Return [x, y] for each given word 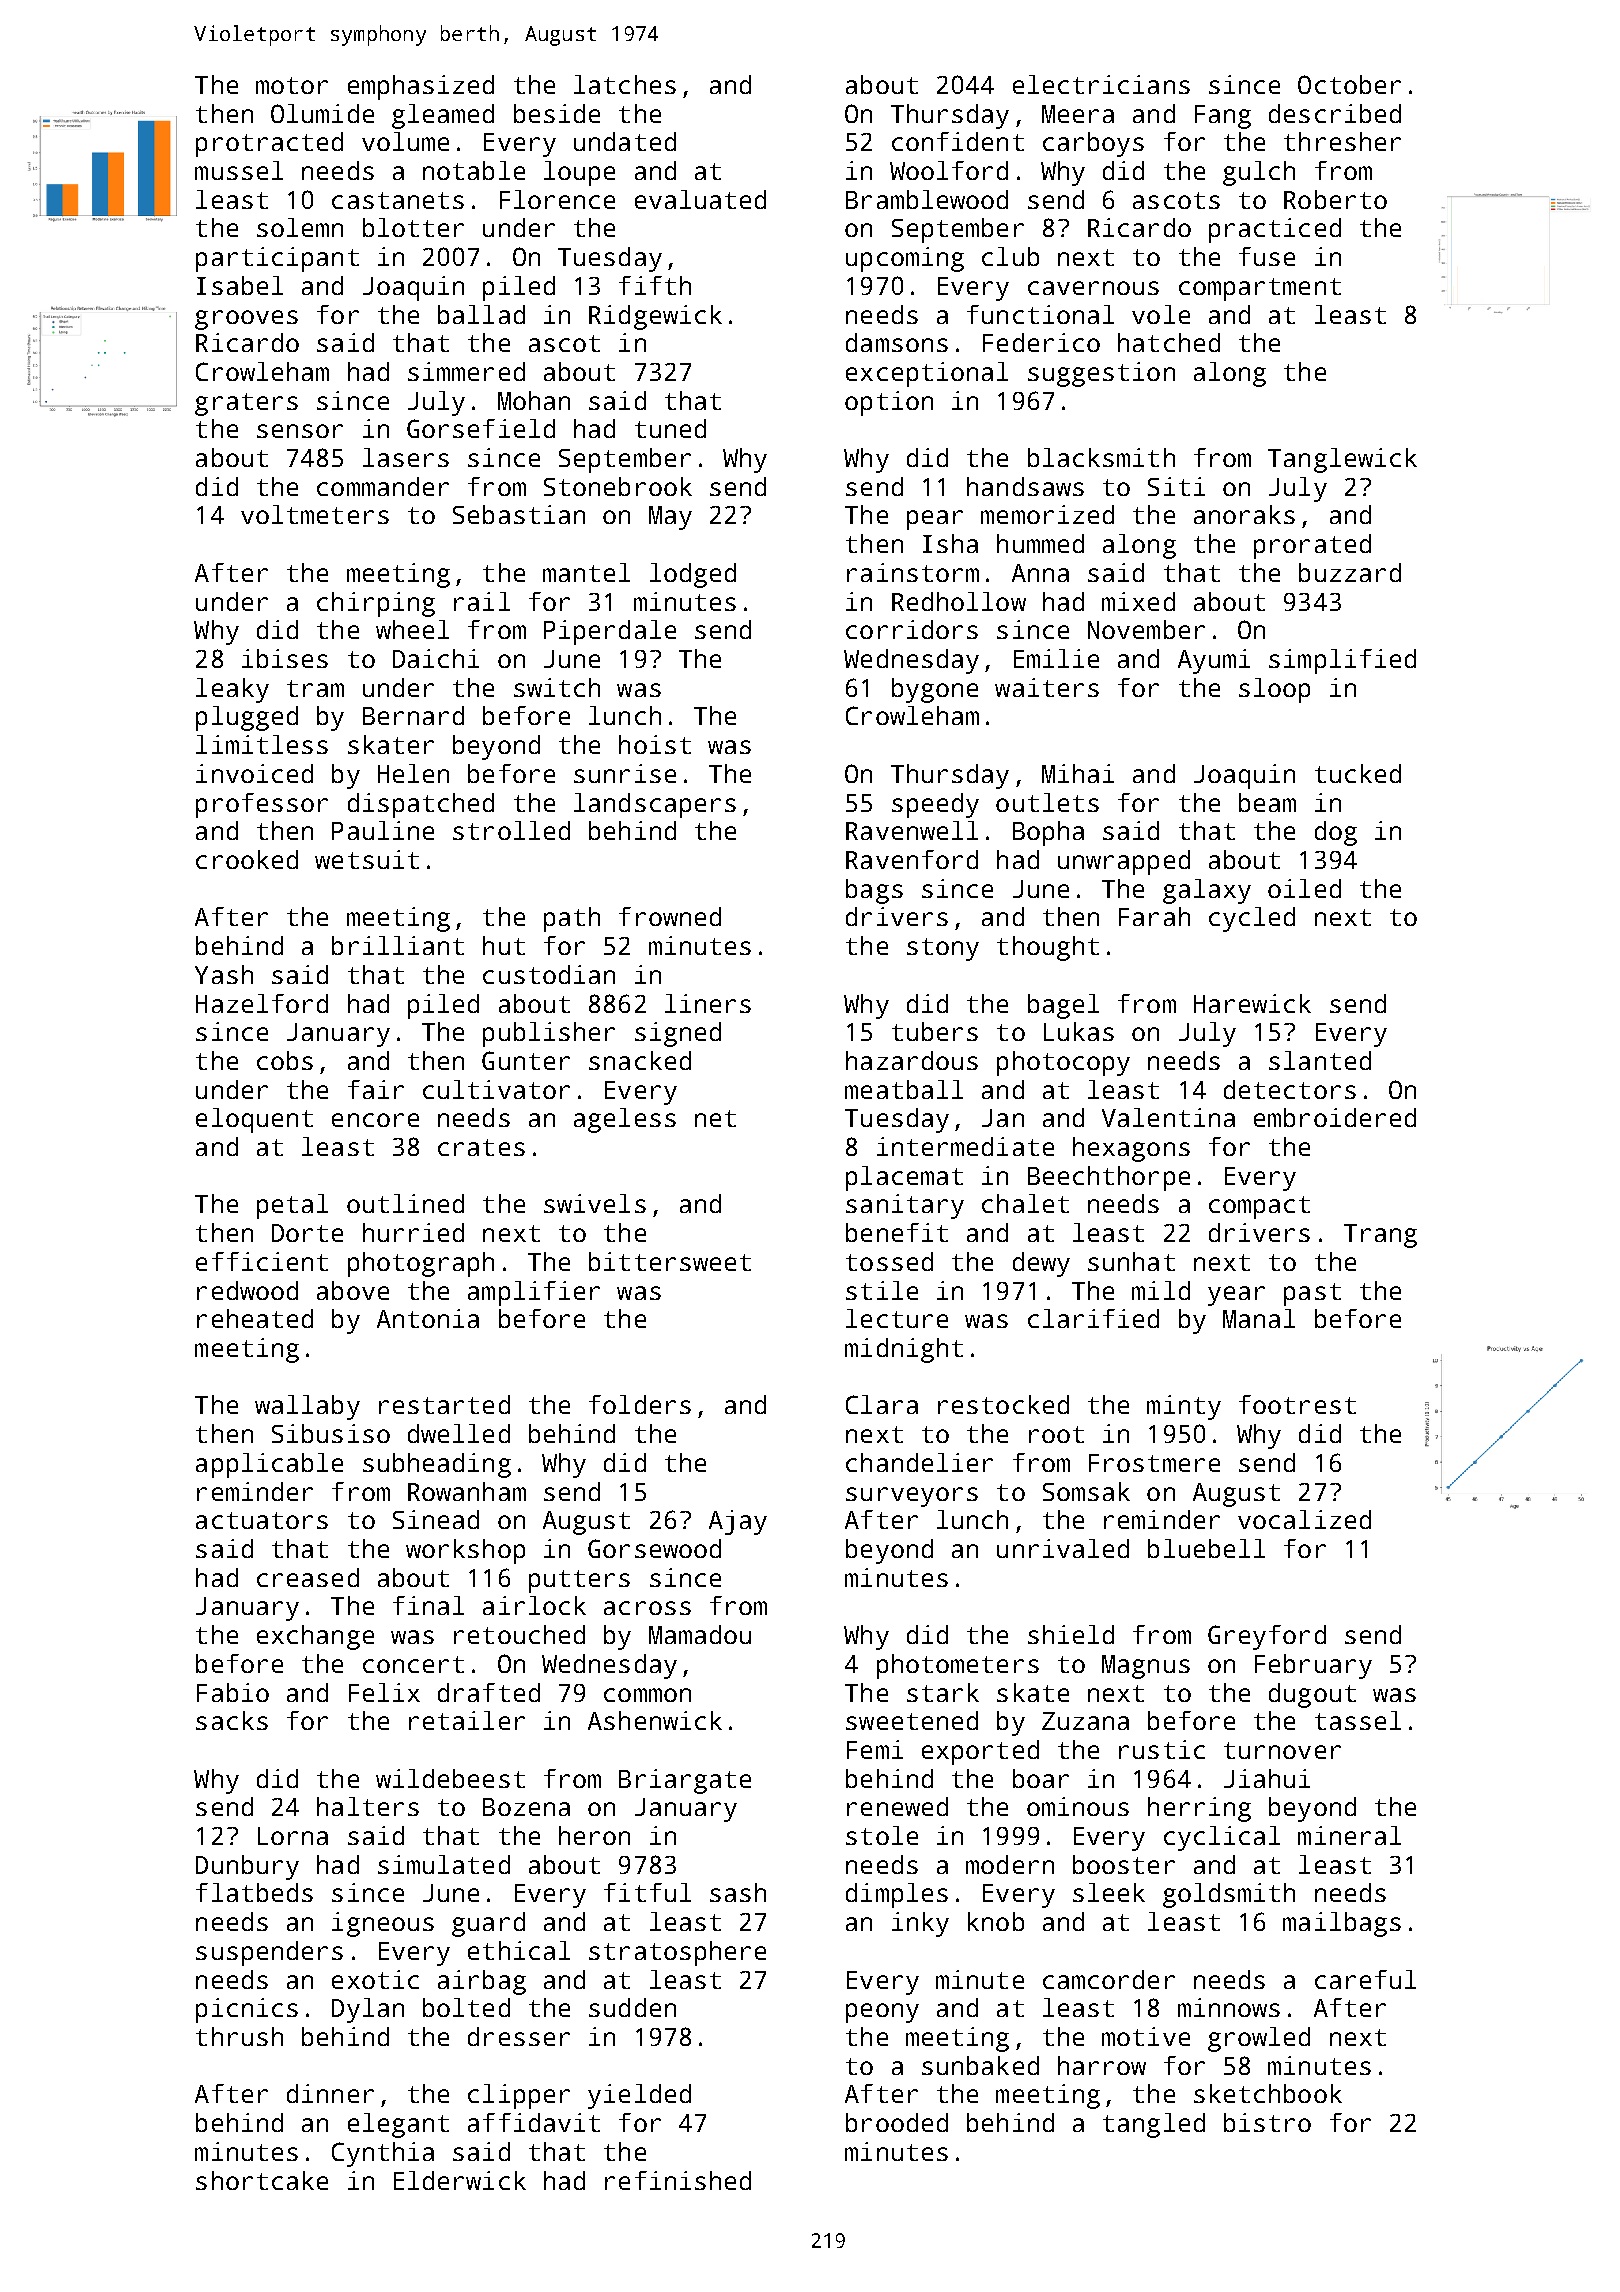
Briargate [685, 1781]
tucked [1358, 773]
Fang [1223, 117]
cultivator [496, 1089]
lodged [693, 575]
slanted [1320, 1060]
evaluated [700, 199]
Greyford [1267, 1637]
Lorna [293, 1836]
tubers [935, 1031]
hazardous [912, 1060]
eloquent [254, 1120]
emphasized [421, 87]
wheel [412, 629]
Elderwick [460, 2180]
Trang [1380, 1236]
